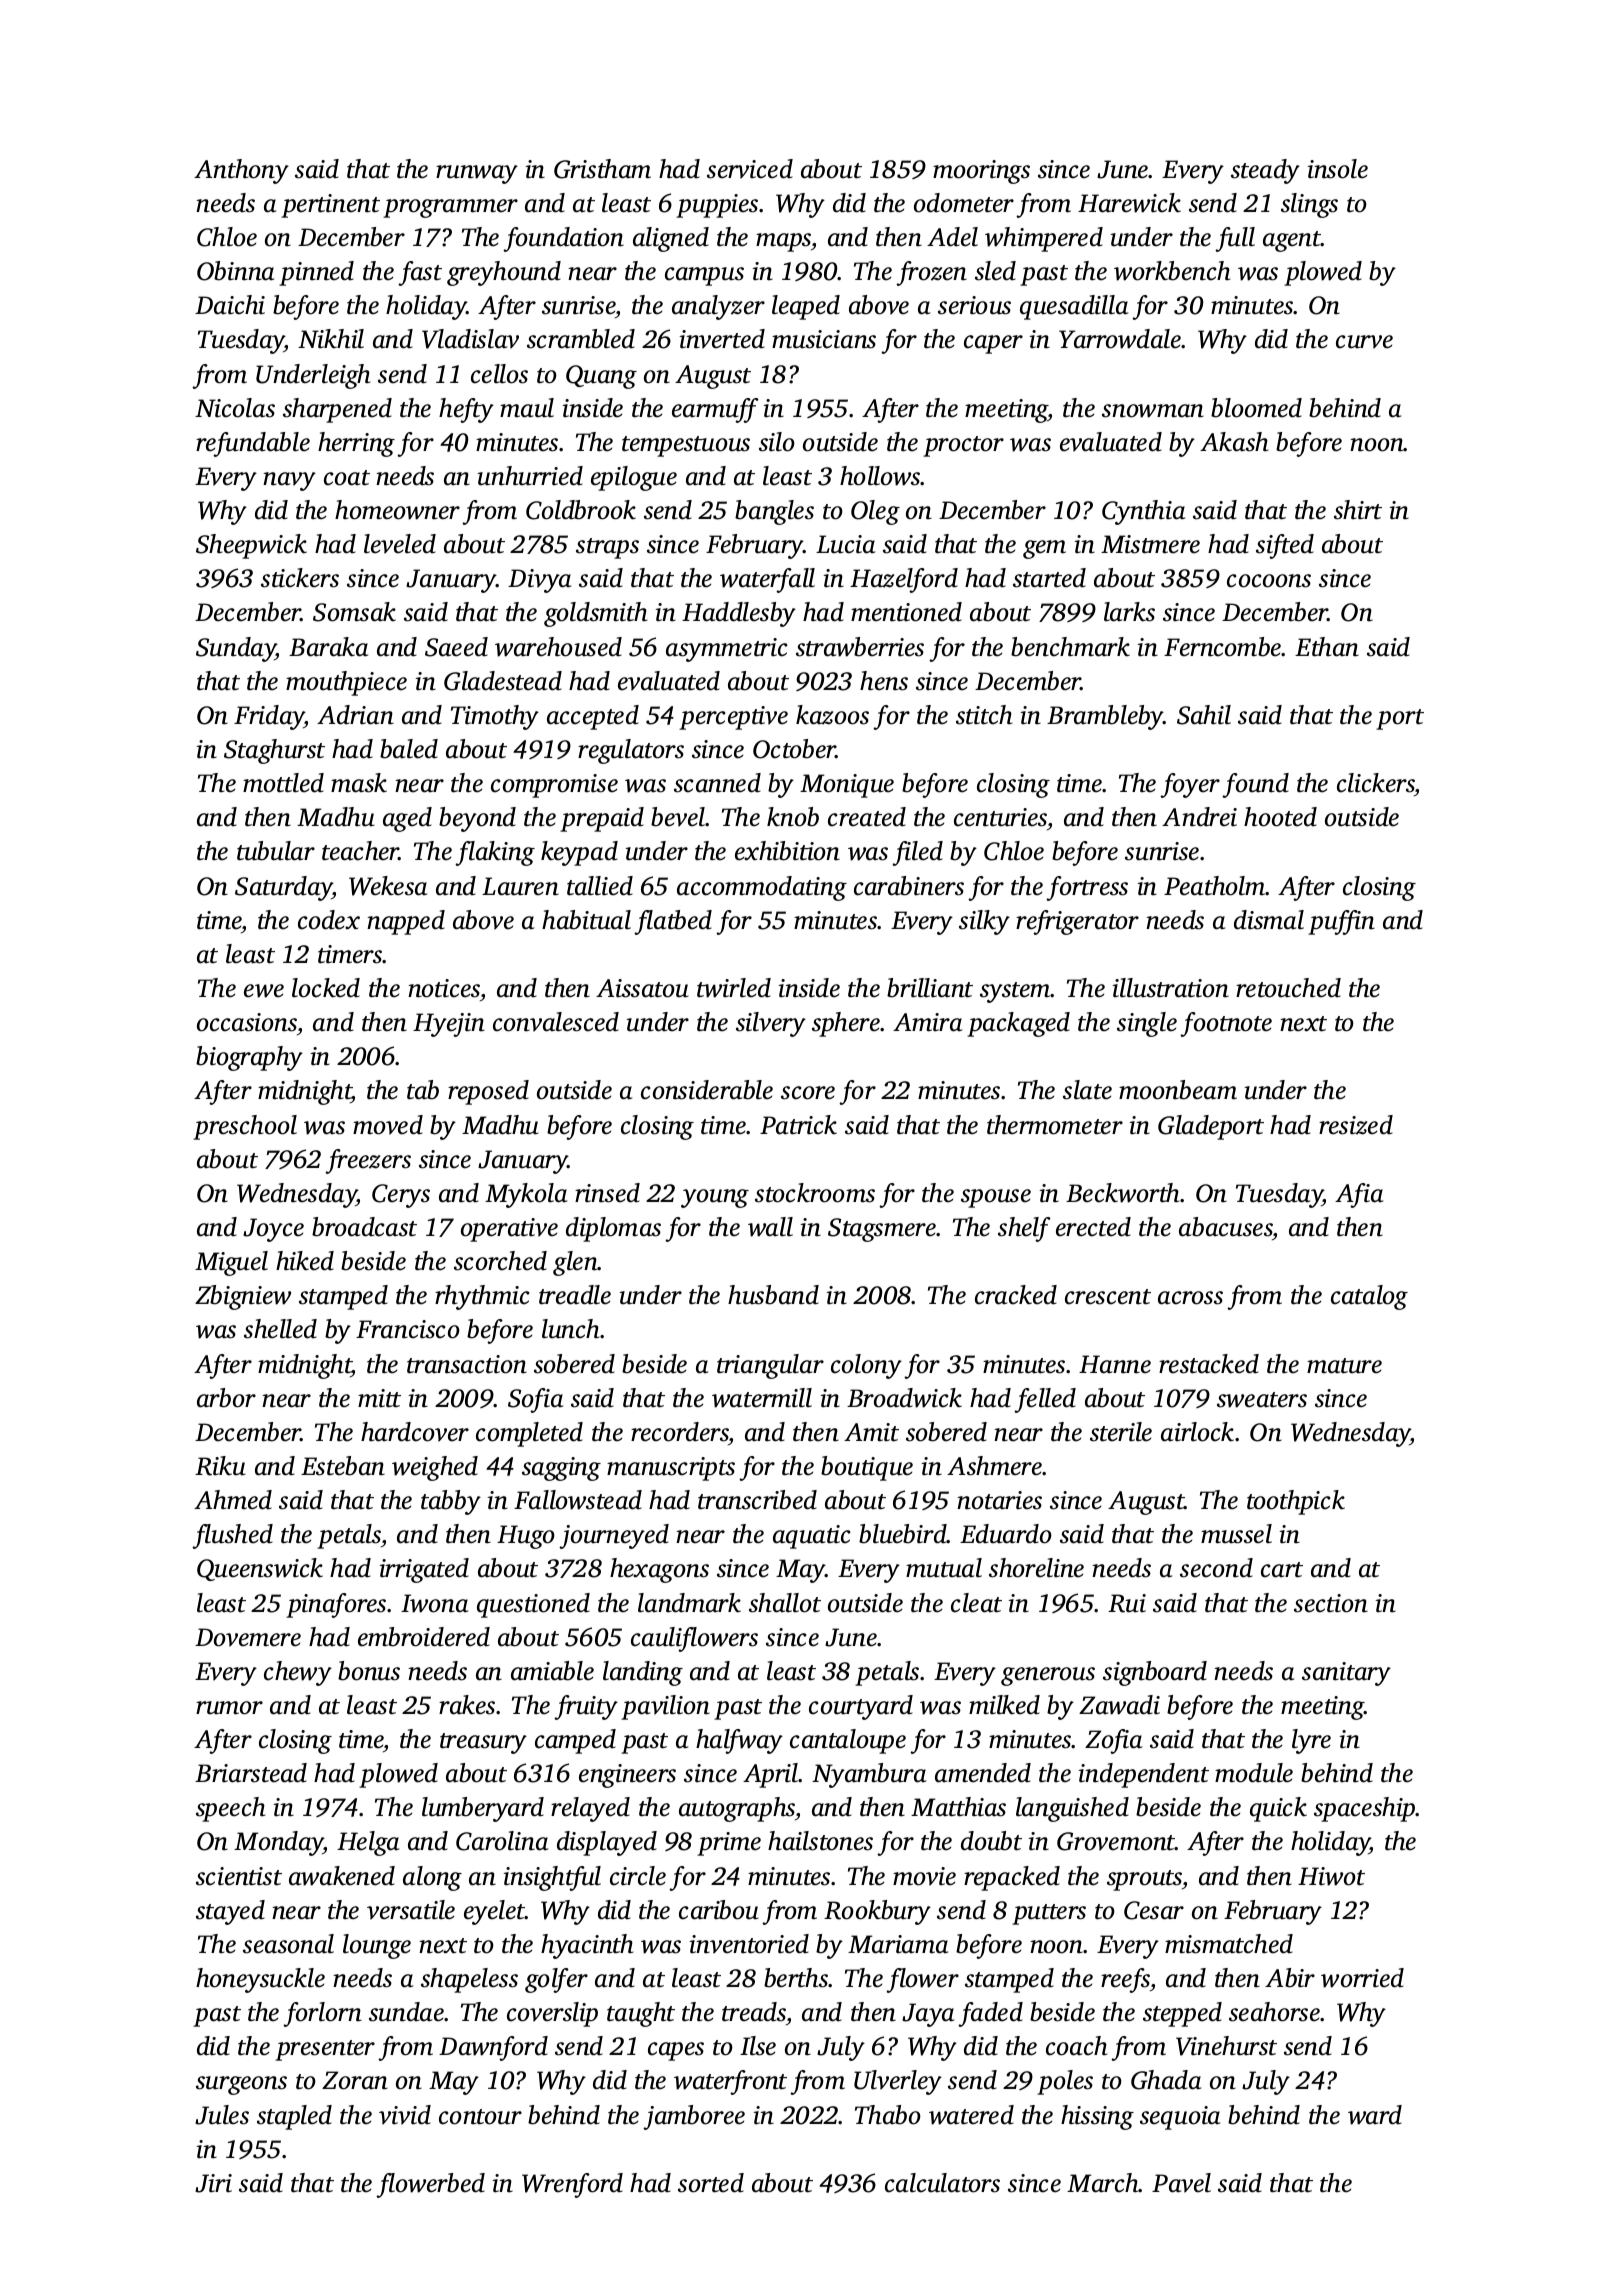 The width and height of the image is (1620, 2292). Describe the element at coordinates (888, 2115) in the image. I see `Thabo` at that location.
